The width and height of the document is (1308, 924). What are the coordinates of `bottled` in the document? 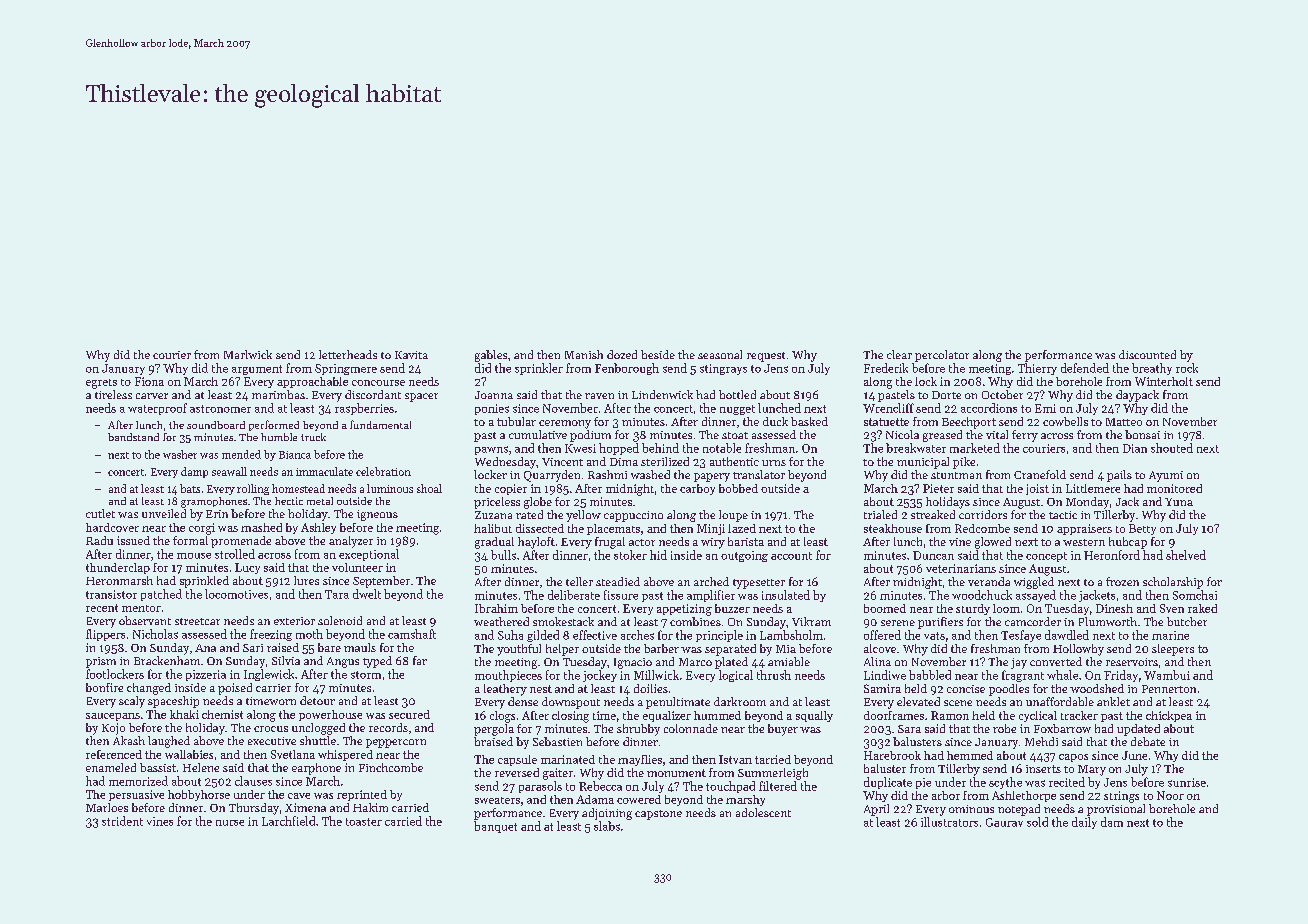 It's located at (737, 394).
